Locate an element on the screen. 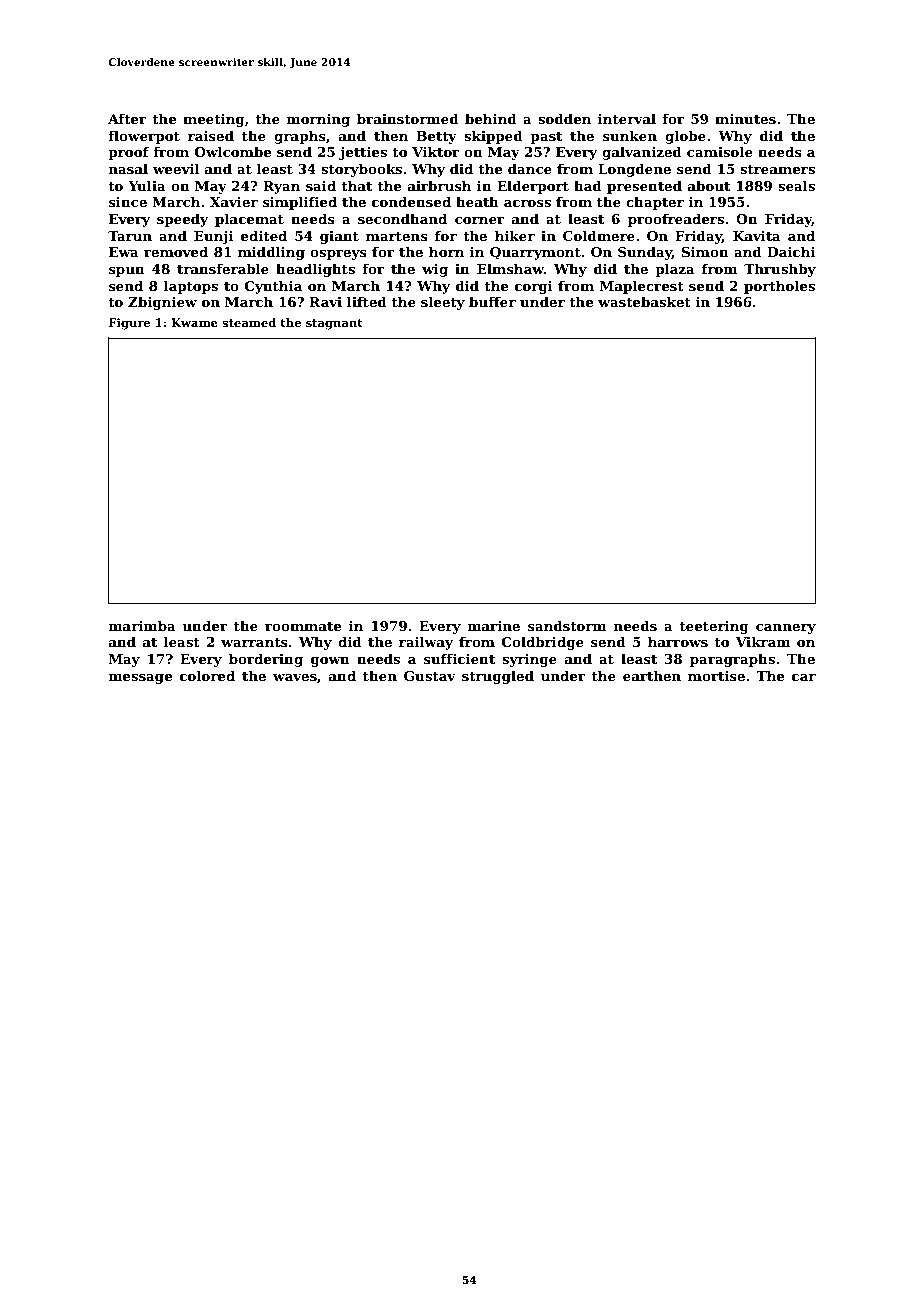  interval is located at coordinates (627, 118).
